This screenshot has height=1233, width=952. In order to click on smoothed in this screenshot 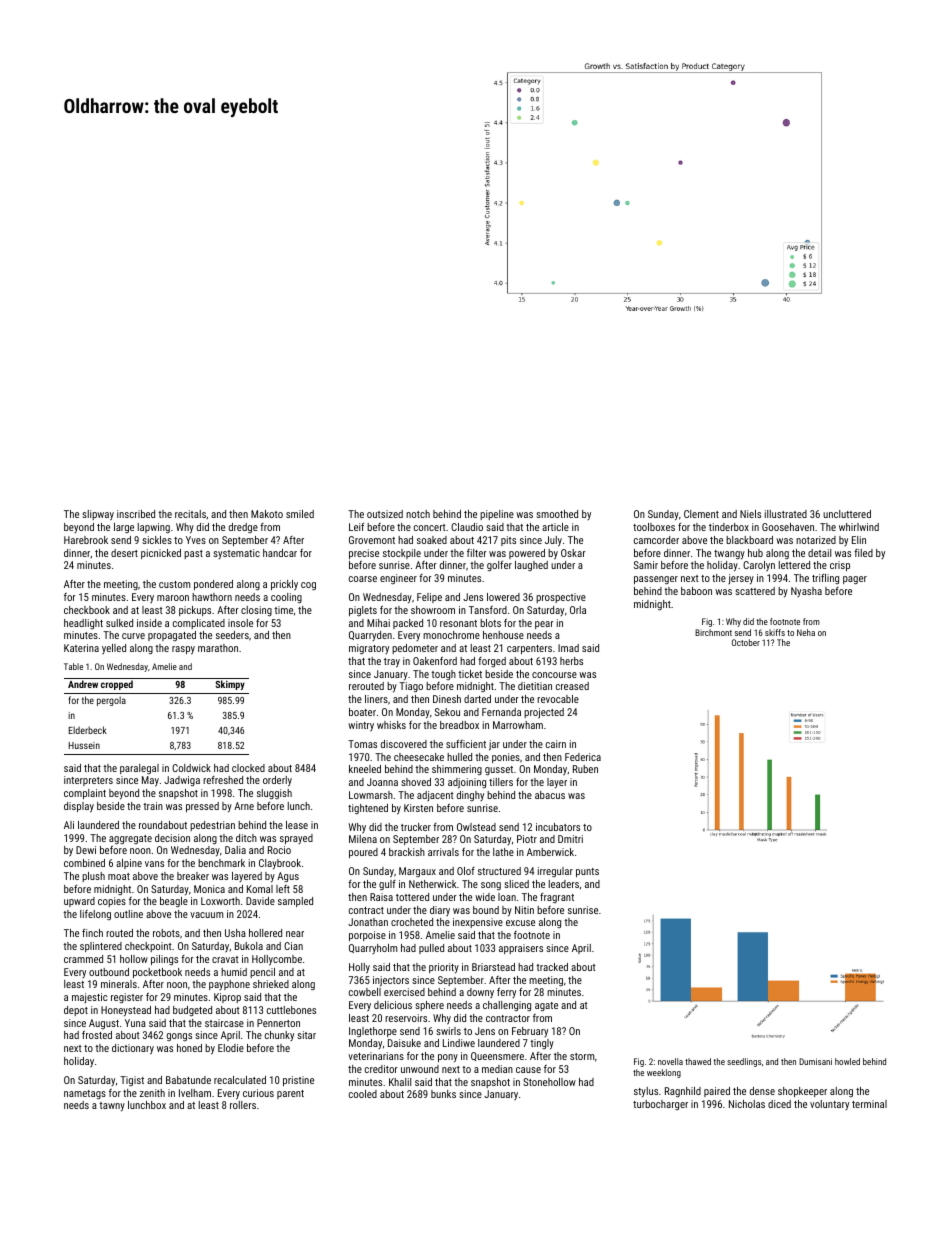, I will do `click(557, 514)`.
